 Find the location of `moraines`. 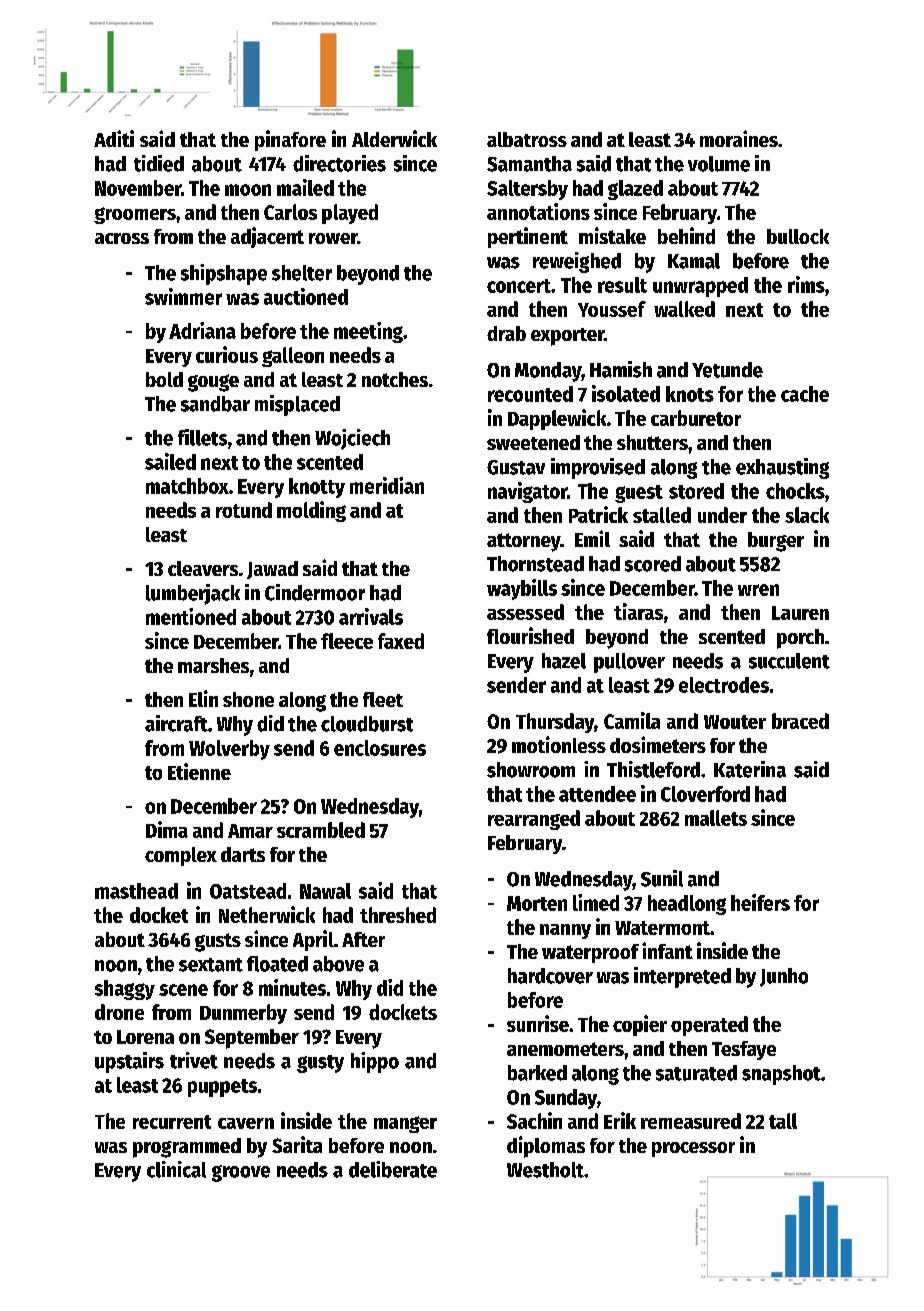

moraines is located at coordinates (739, 138).
